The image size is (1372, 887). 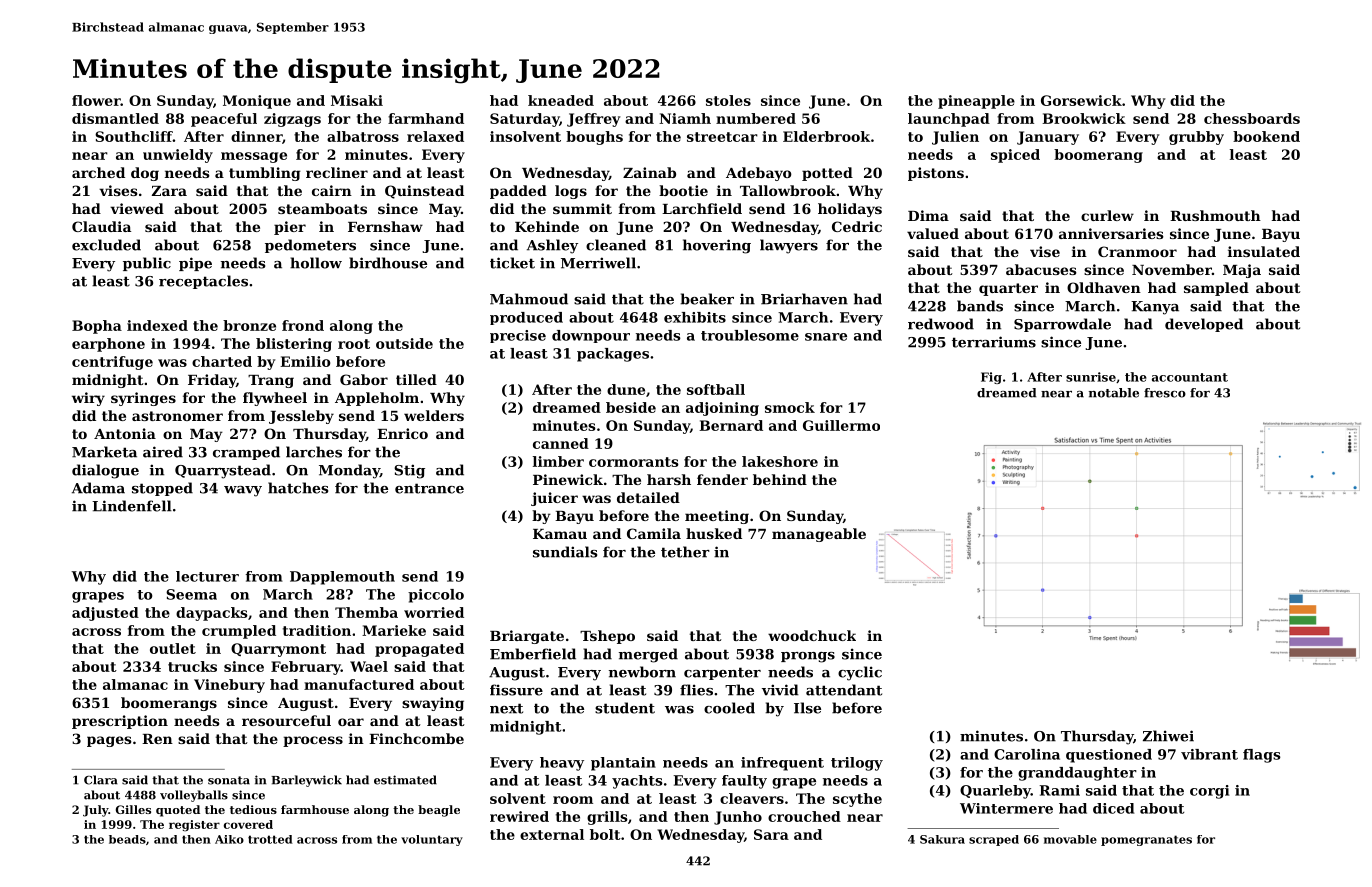 What do you see at coordinates (243, 491) in the image?
I see `wavy` at bounding box center [243, 491].
